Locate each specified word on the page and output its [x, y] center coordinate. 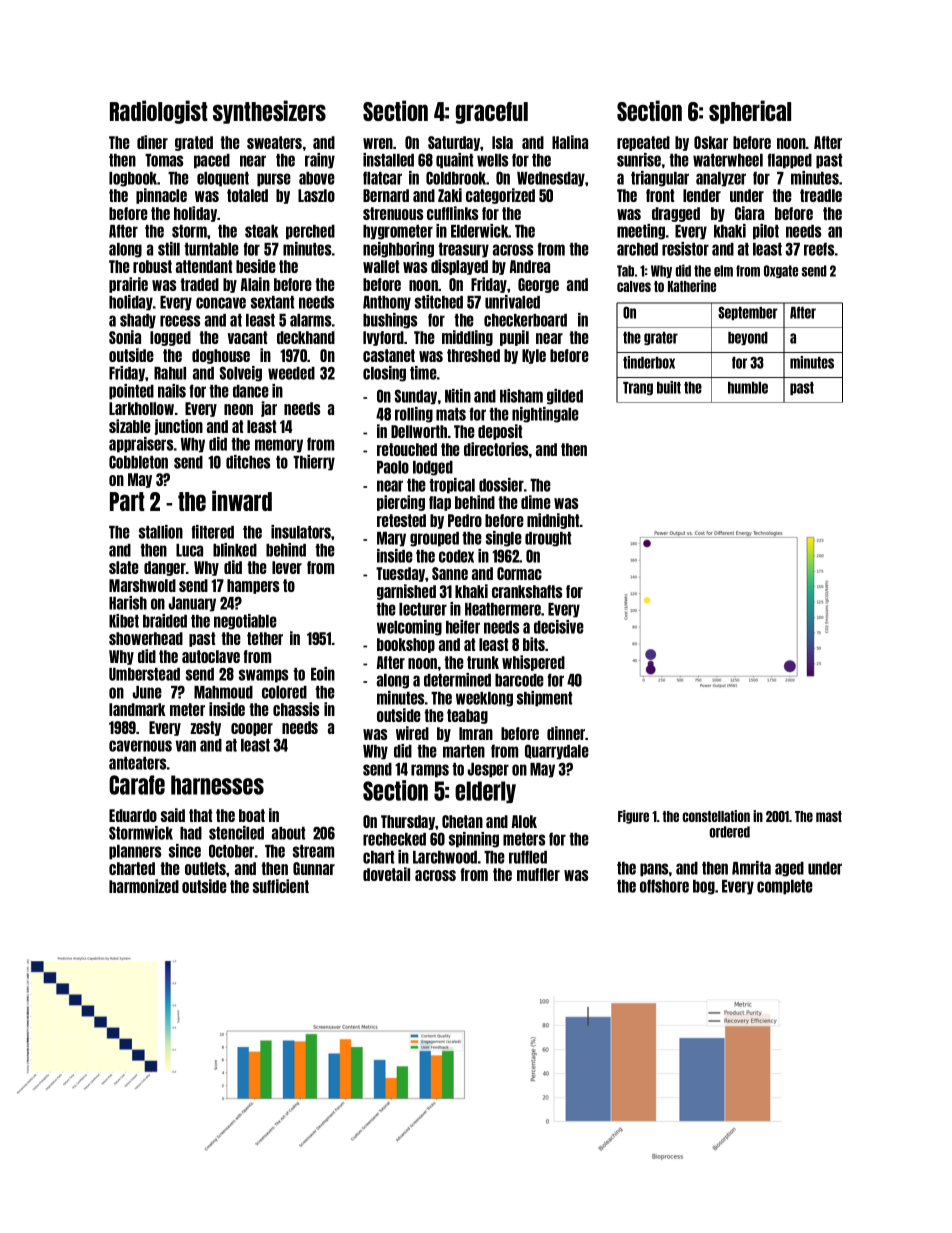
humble [748, 388]
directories [496, 449]
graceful [491, 113]
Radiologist [159, 112]
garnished [406, 592]
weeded [291, 373]
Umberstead [144, 674]
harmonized [144, 886]
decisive [559, 627]
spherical [750, 112]
